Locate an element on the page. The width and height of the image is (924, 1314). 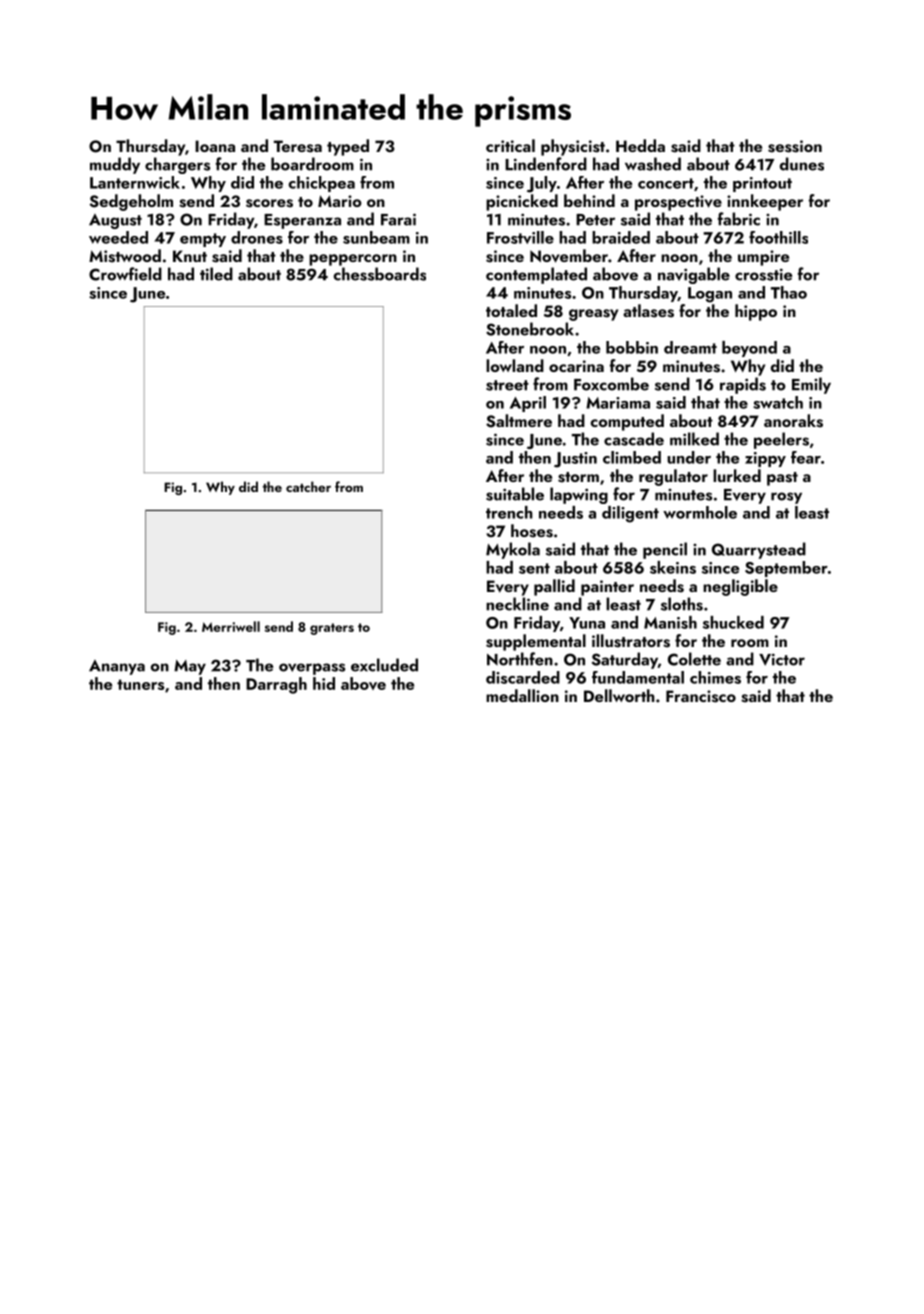
trench is located at coordinates (509, 512).
